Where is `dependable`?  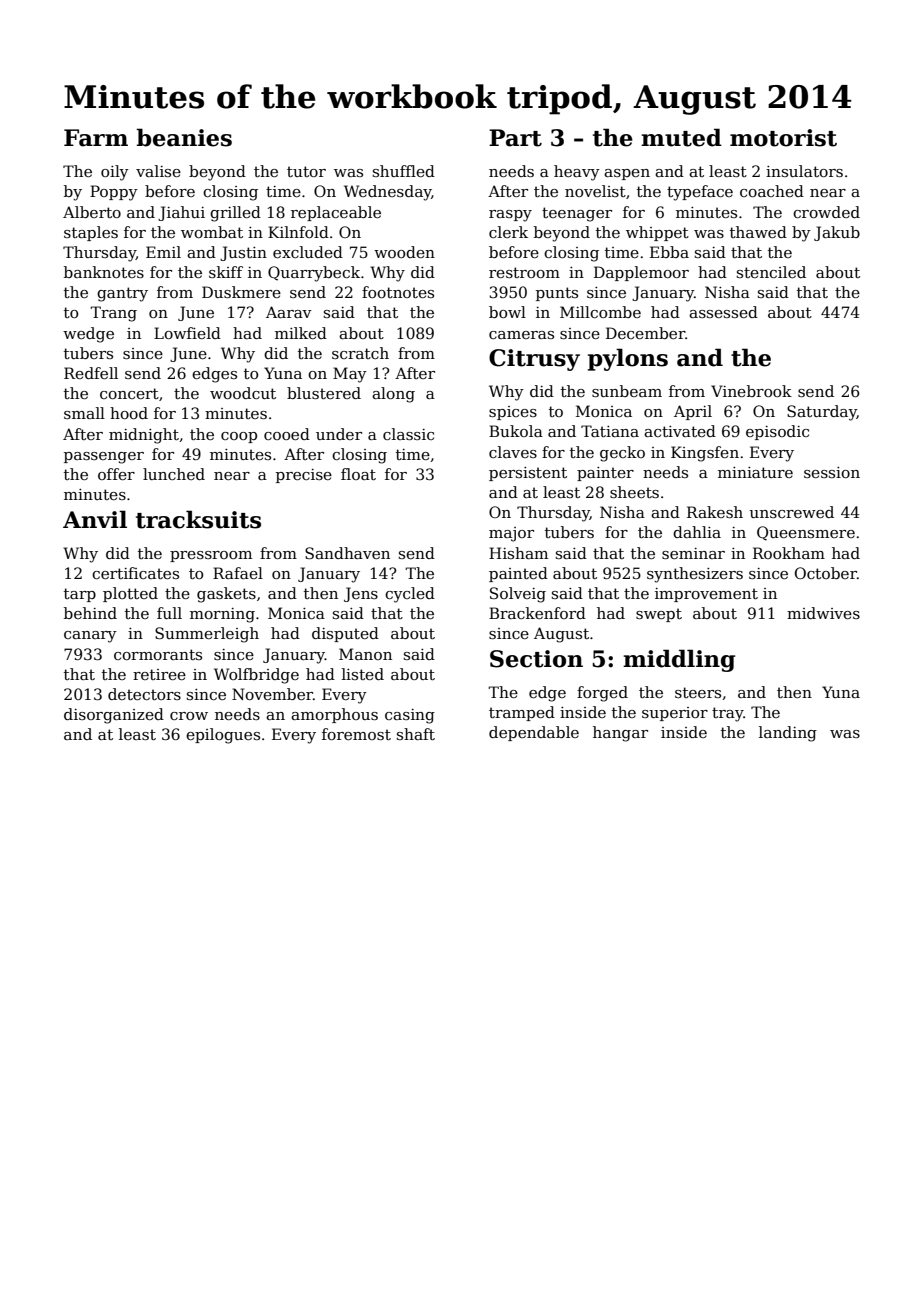 dependable is located at coordinates (534, 733).
